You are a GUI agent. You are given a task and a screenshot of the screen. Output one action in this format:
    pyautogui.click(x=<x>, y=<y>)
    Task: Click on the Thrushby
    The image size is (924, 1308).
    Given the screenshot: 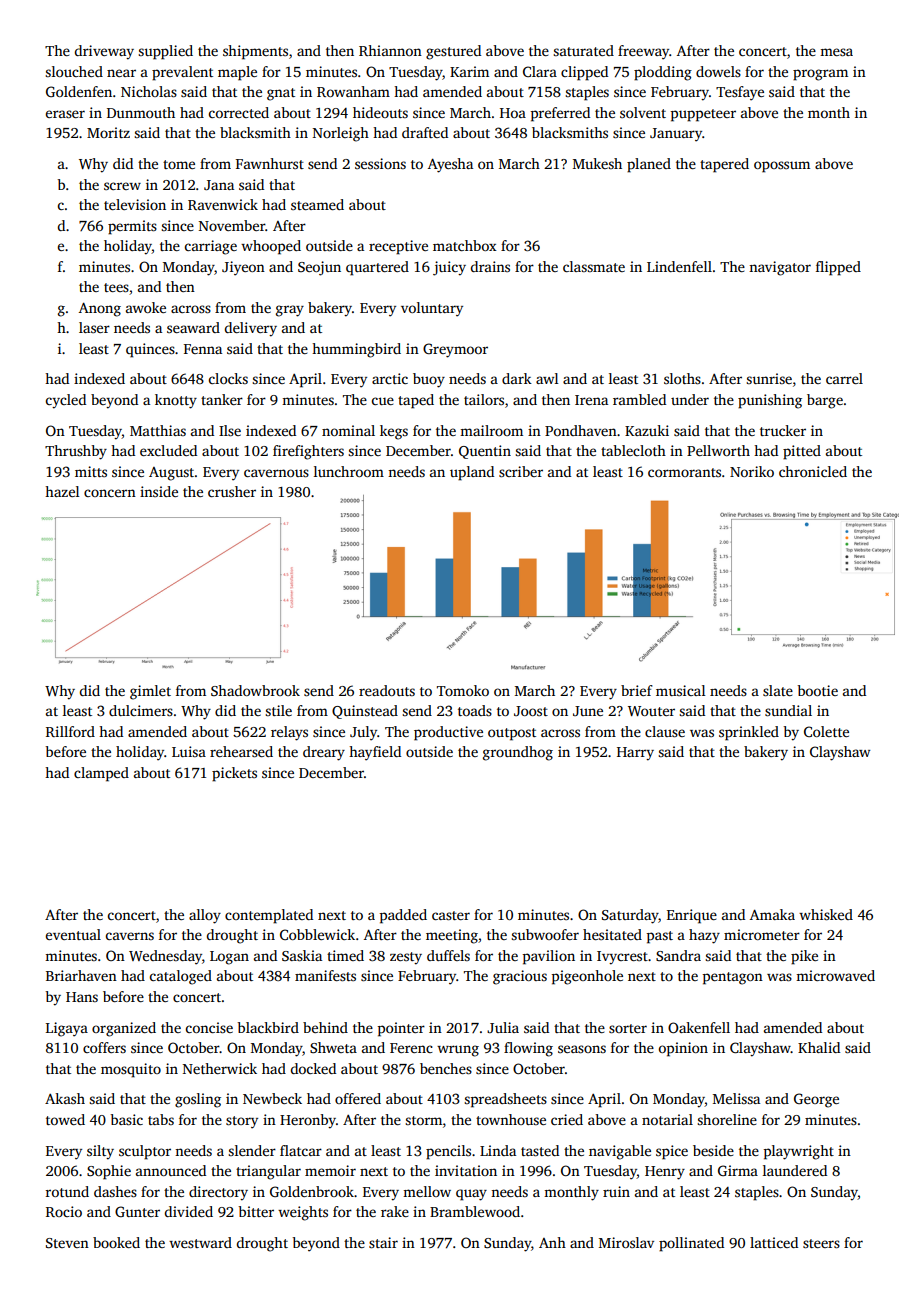 What is the action you would take?
    pyautogui.click(x=76, y=452)
